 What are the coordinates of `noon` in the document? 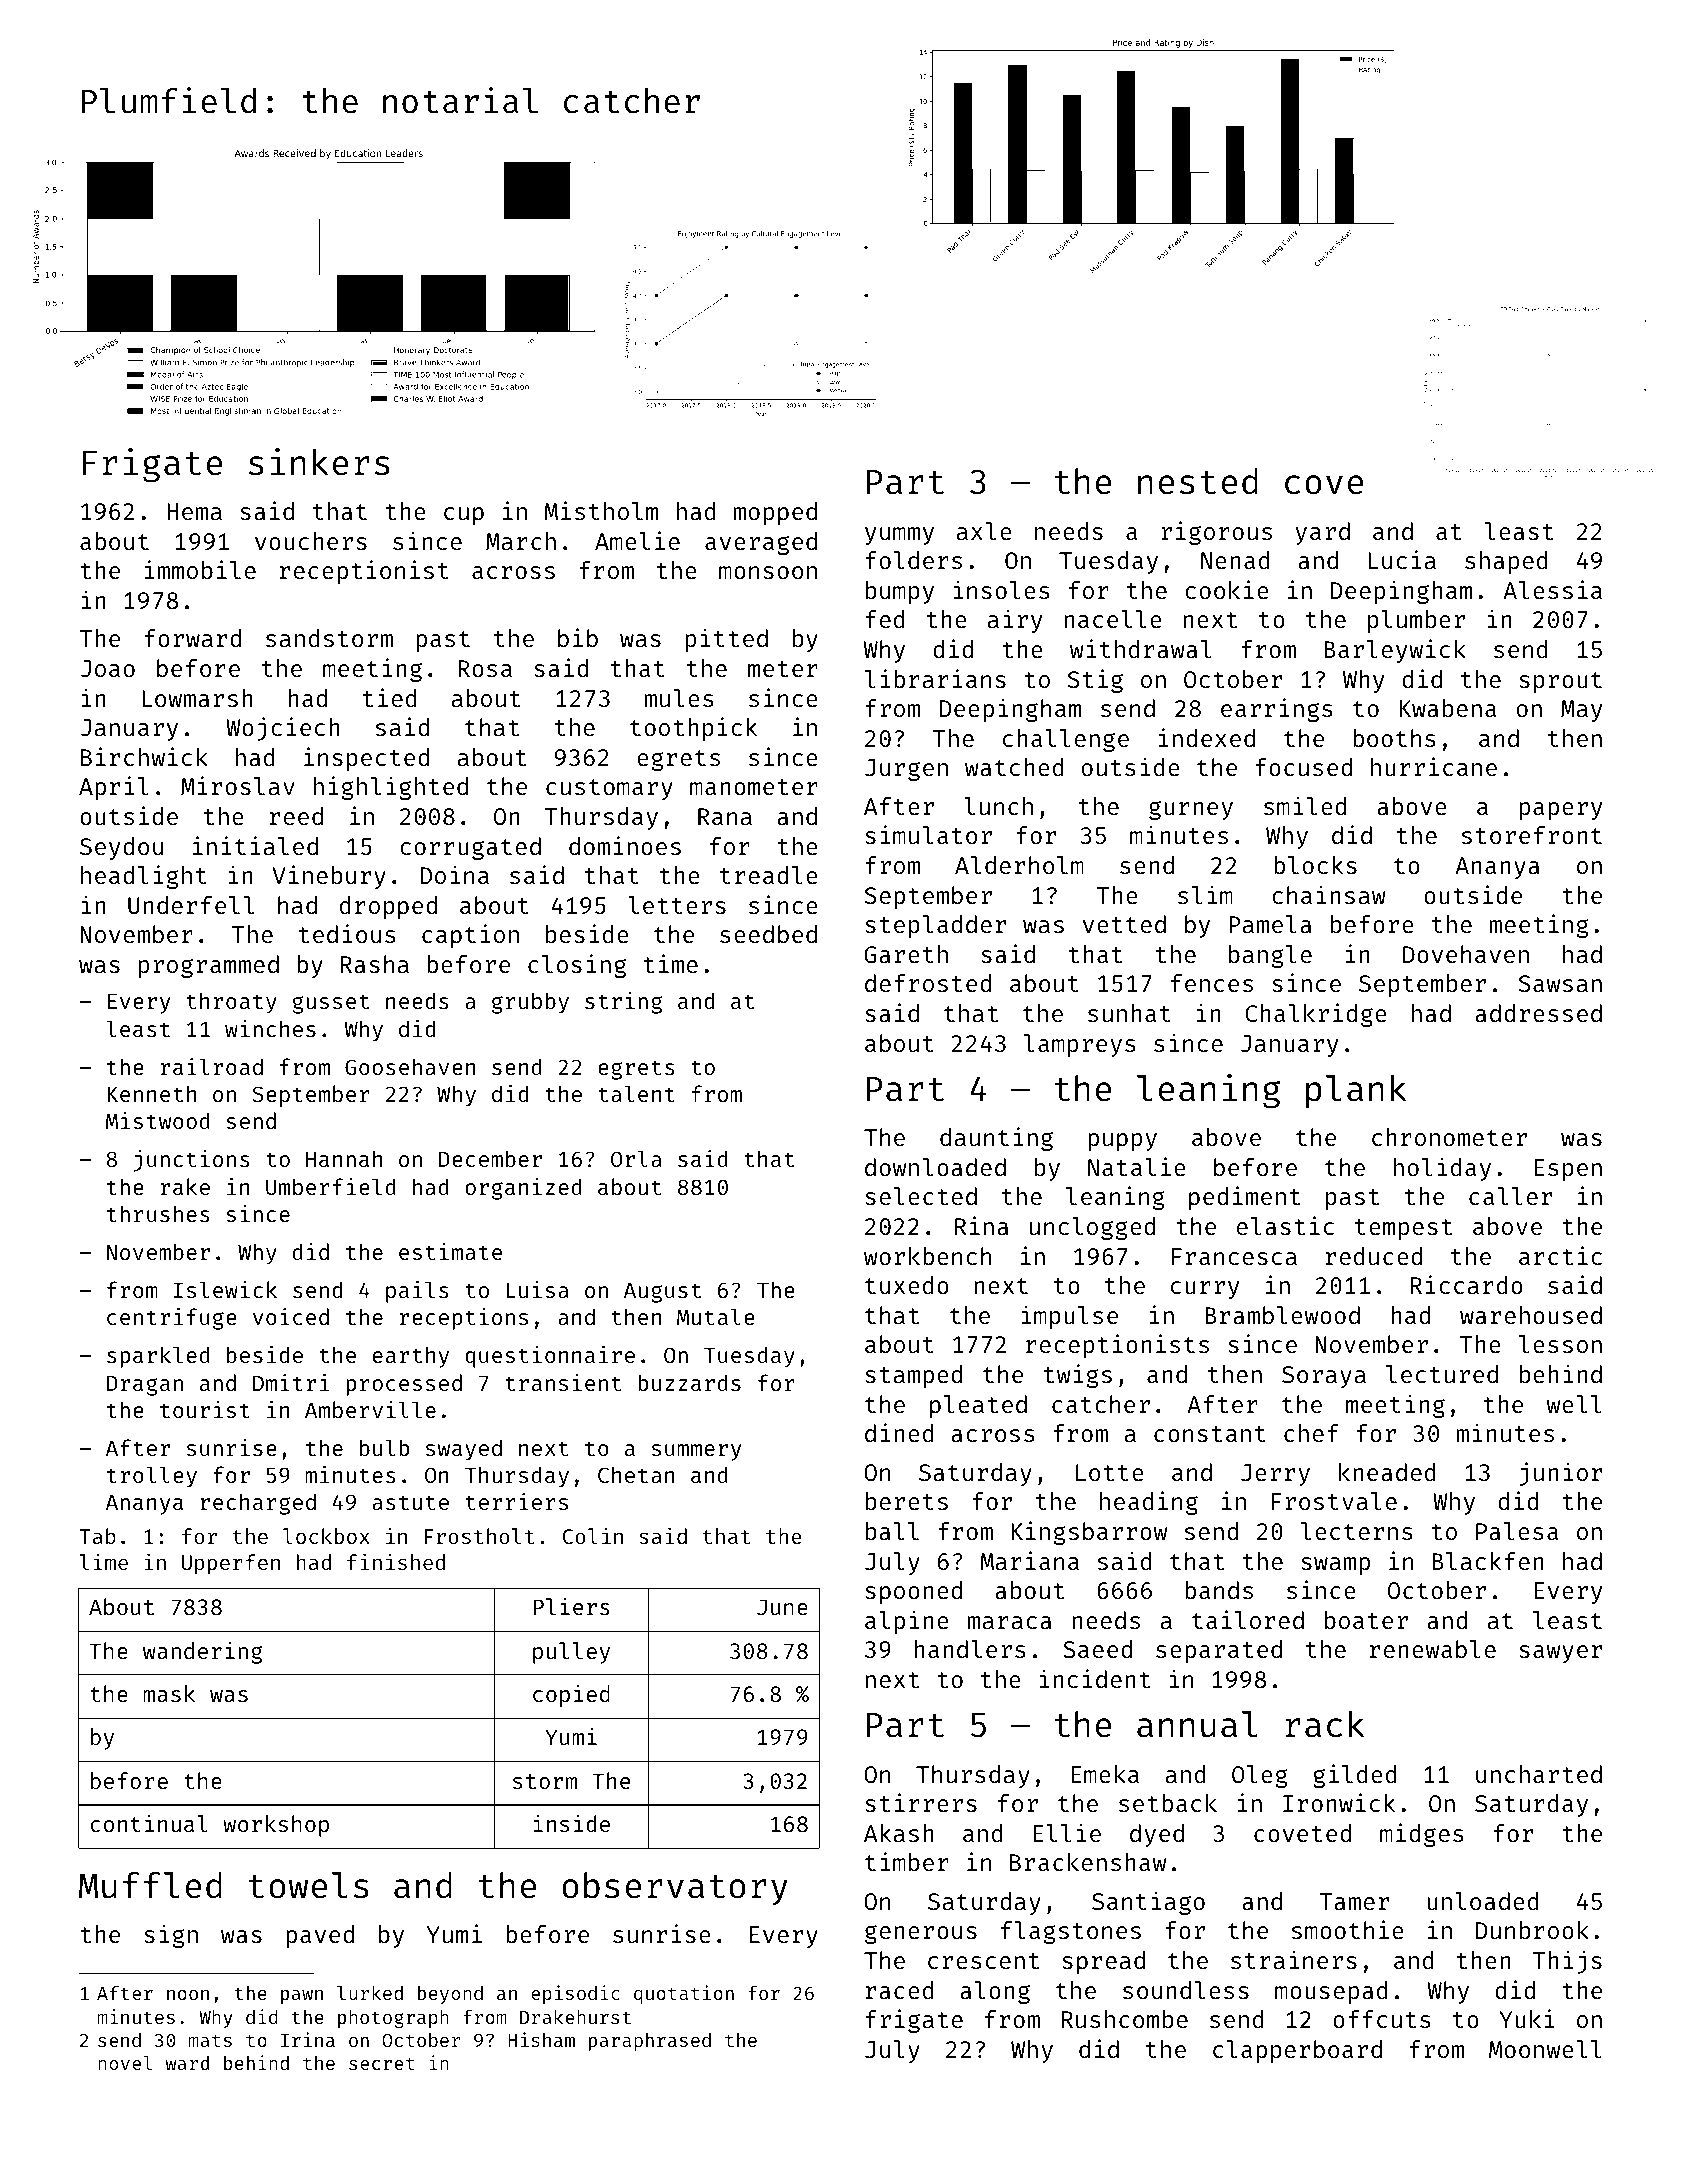 It's located at (188, 1995).
